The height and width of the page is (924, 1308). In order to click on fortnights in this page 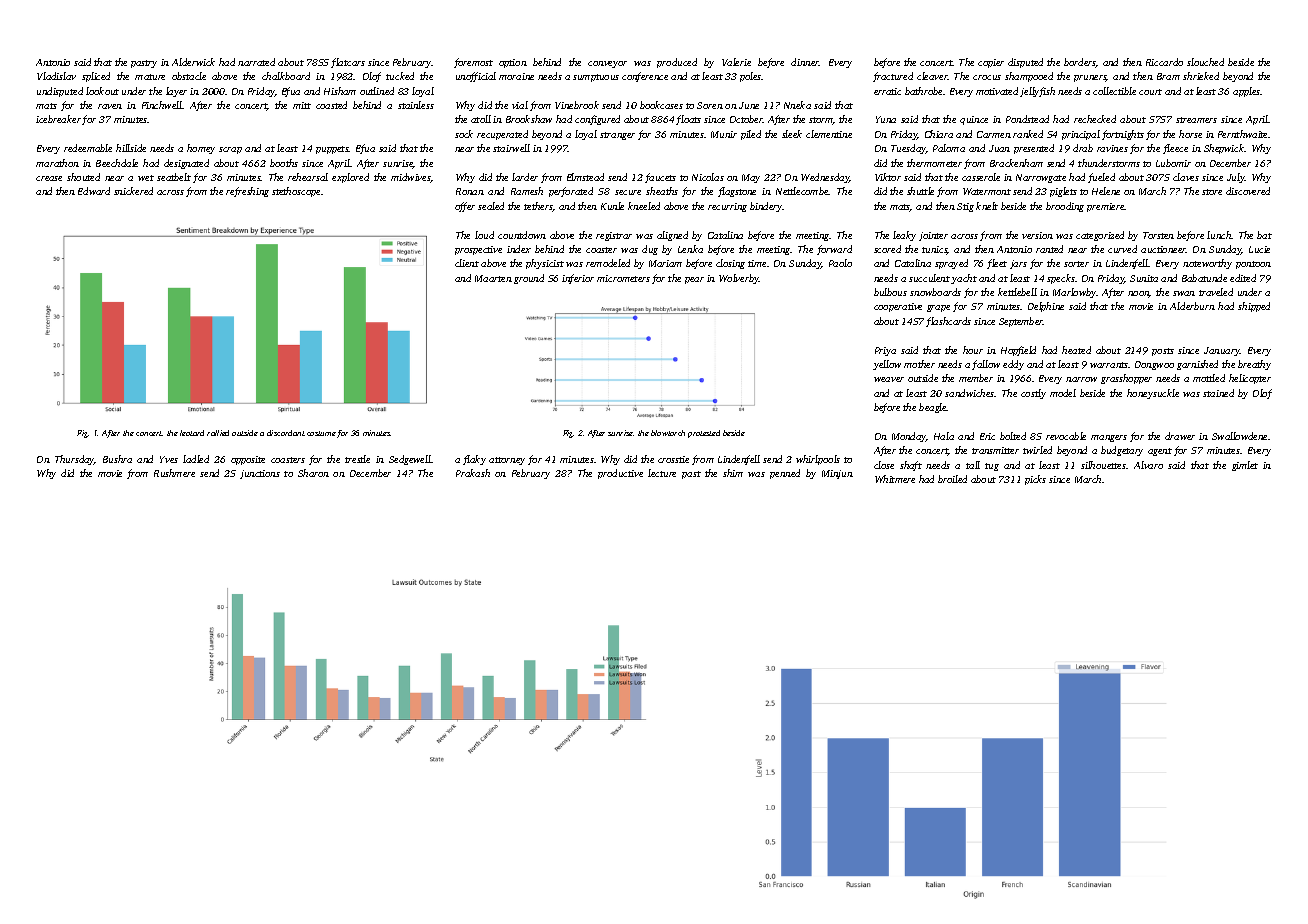, I will do `click(1123, 135)`.
